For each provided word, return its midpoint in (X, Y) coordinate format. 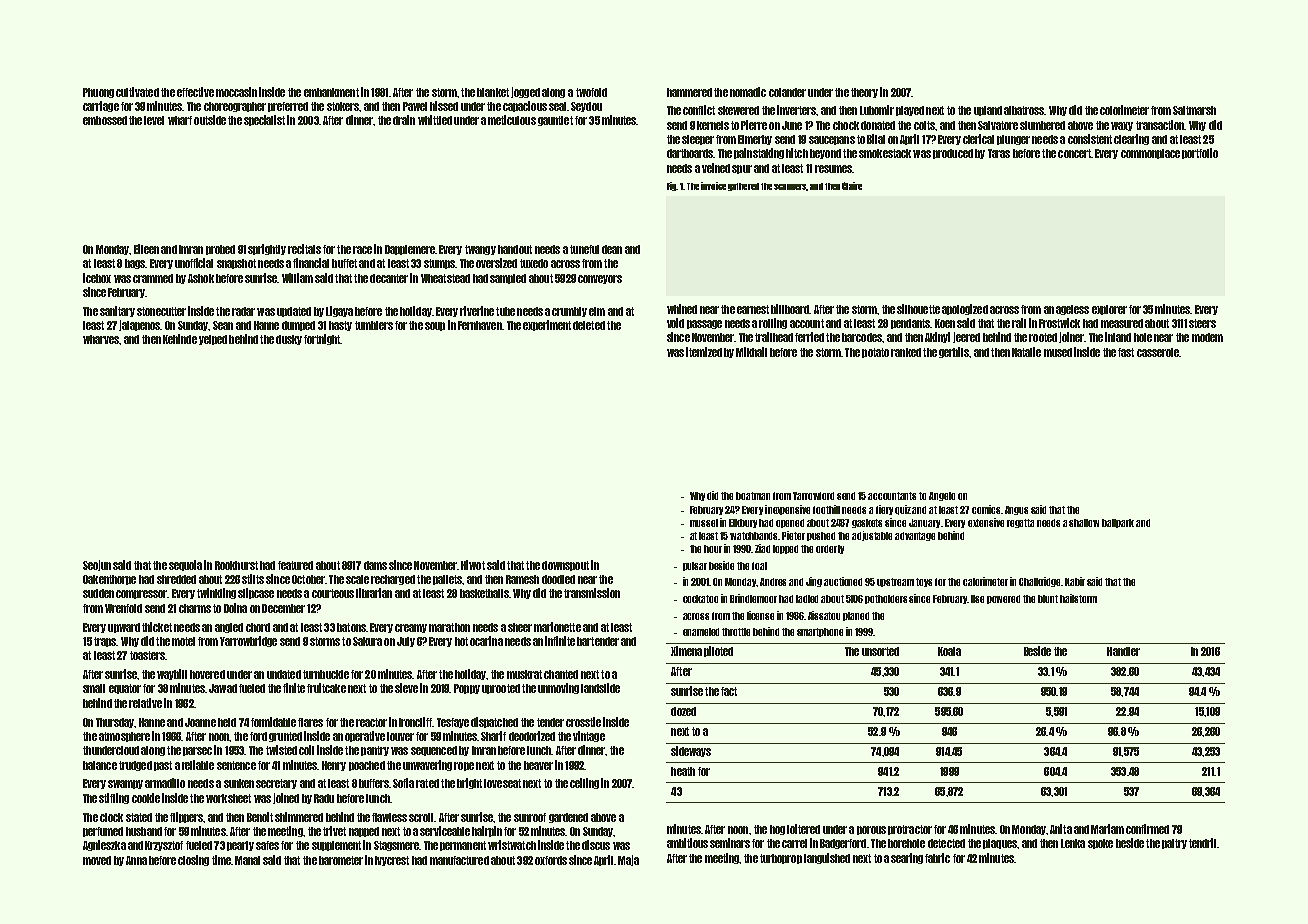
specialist (264, 120)
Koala (949, 651)
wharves (101, 339)
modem (1207, 337)
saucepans (832, 140)
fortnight (322, 339)
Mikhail (751, 352)
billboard (790, 309)
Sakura (367, 641)
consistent (1090, 139)
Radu (324, 798)
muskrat (524, 674)
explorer (1109, 310)
